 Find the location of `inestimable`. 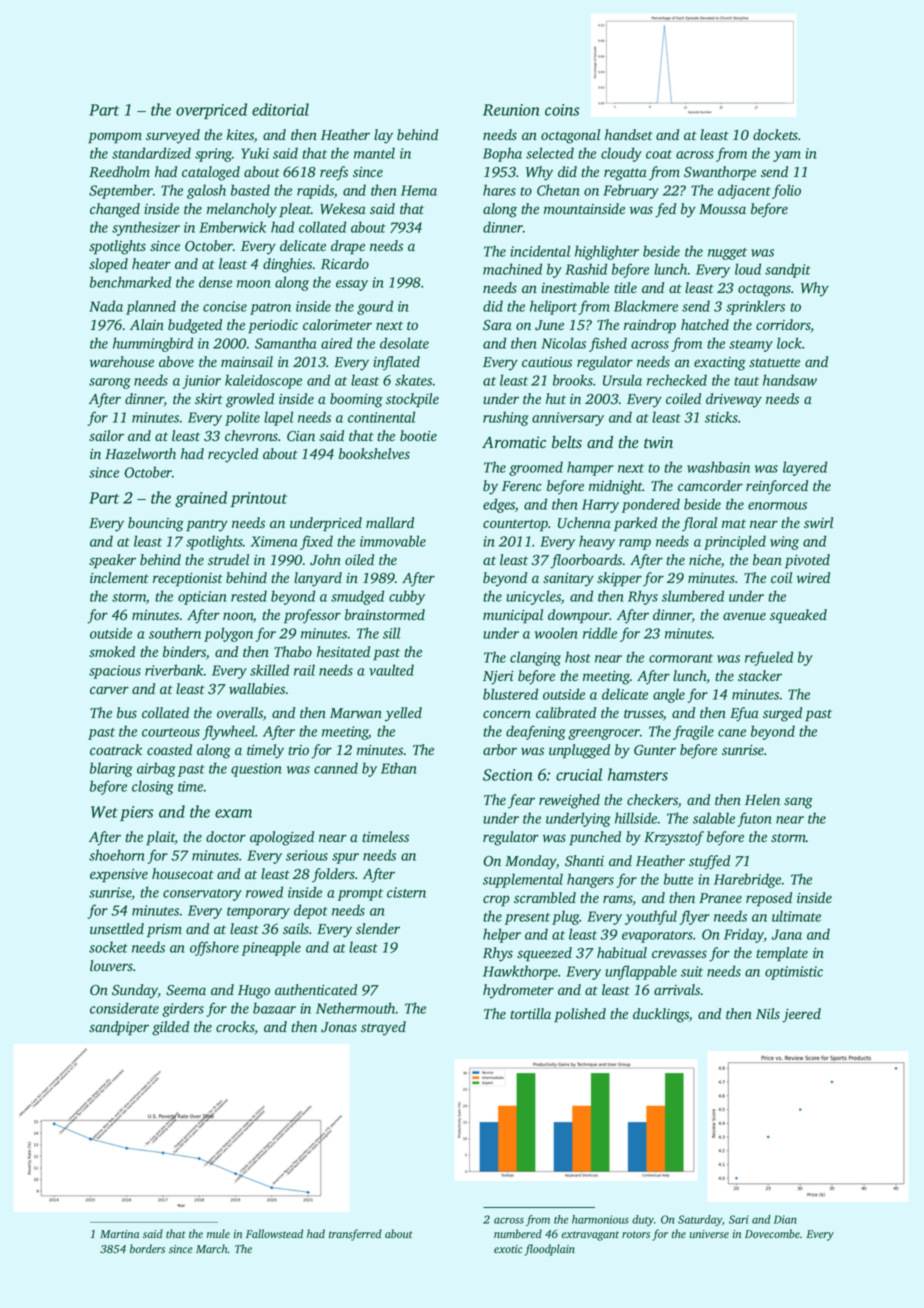

inestimable is located at coordinates (575, 288).
